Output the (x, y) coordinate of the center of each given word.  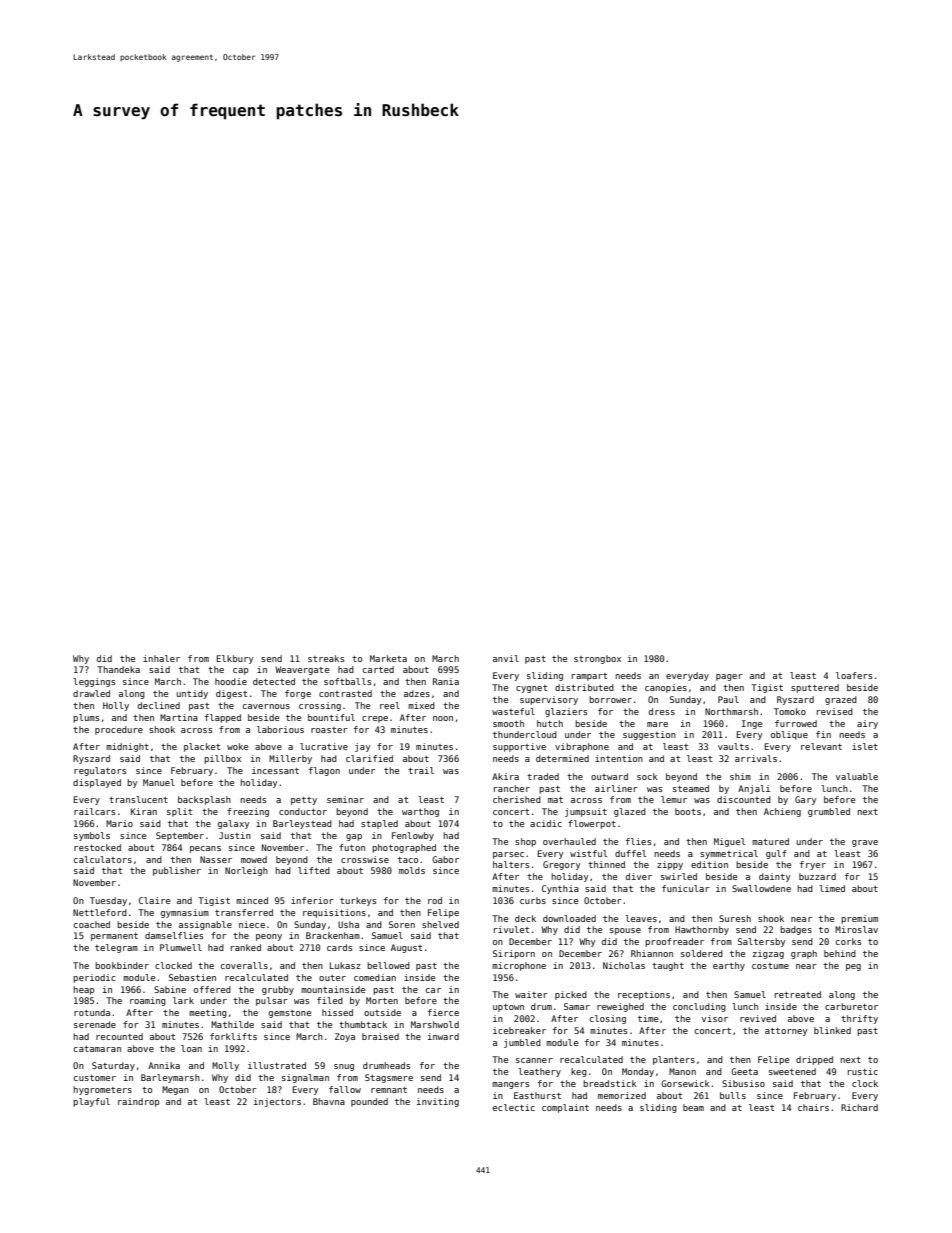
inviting (438, 1102)
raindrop (139, 1102)
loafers (854, 675)
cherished (517, 799)
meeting (208, 1013)
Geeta (744, 1071)
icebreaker (519, 1030)
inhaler (161, 658)
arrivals (756, 758)
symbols (92, 836)
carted (378, 669)
